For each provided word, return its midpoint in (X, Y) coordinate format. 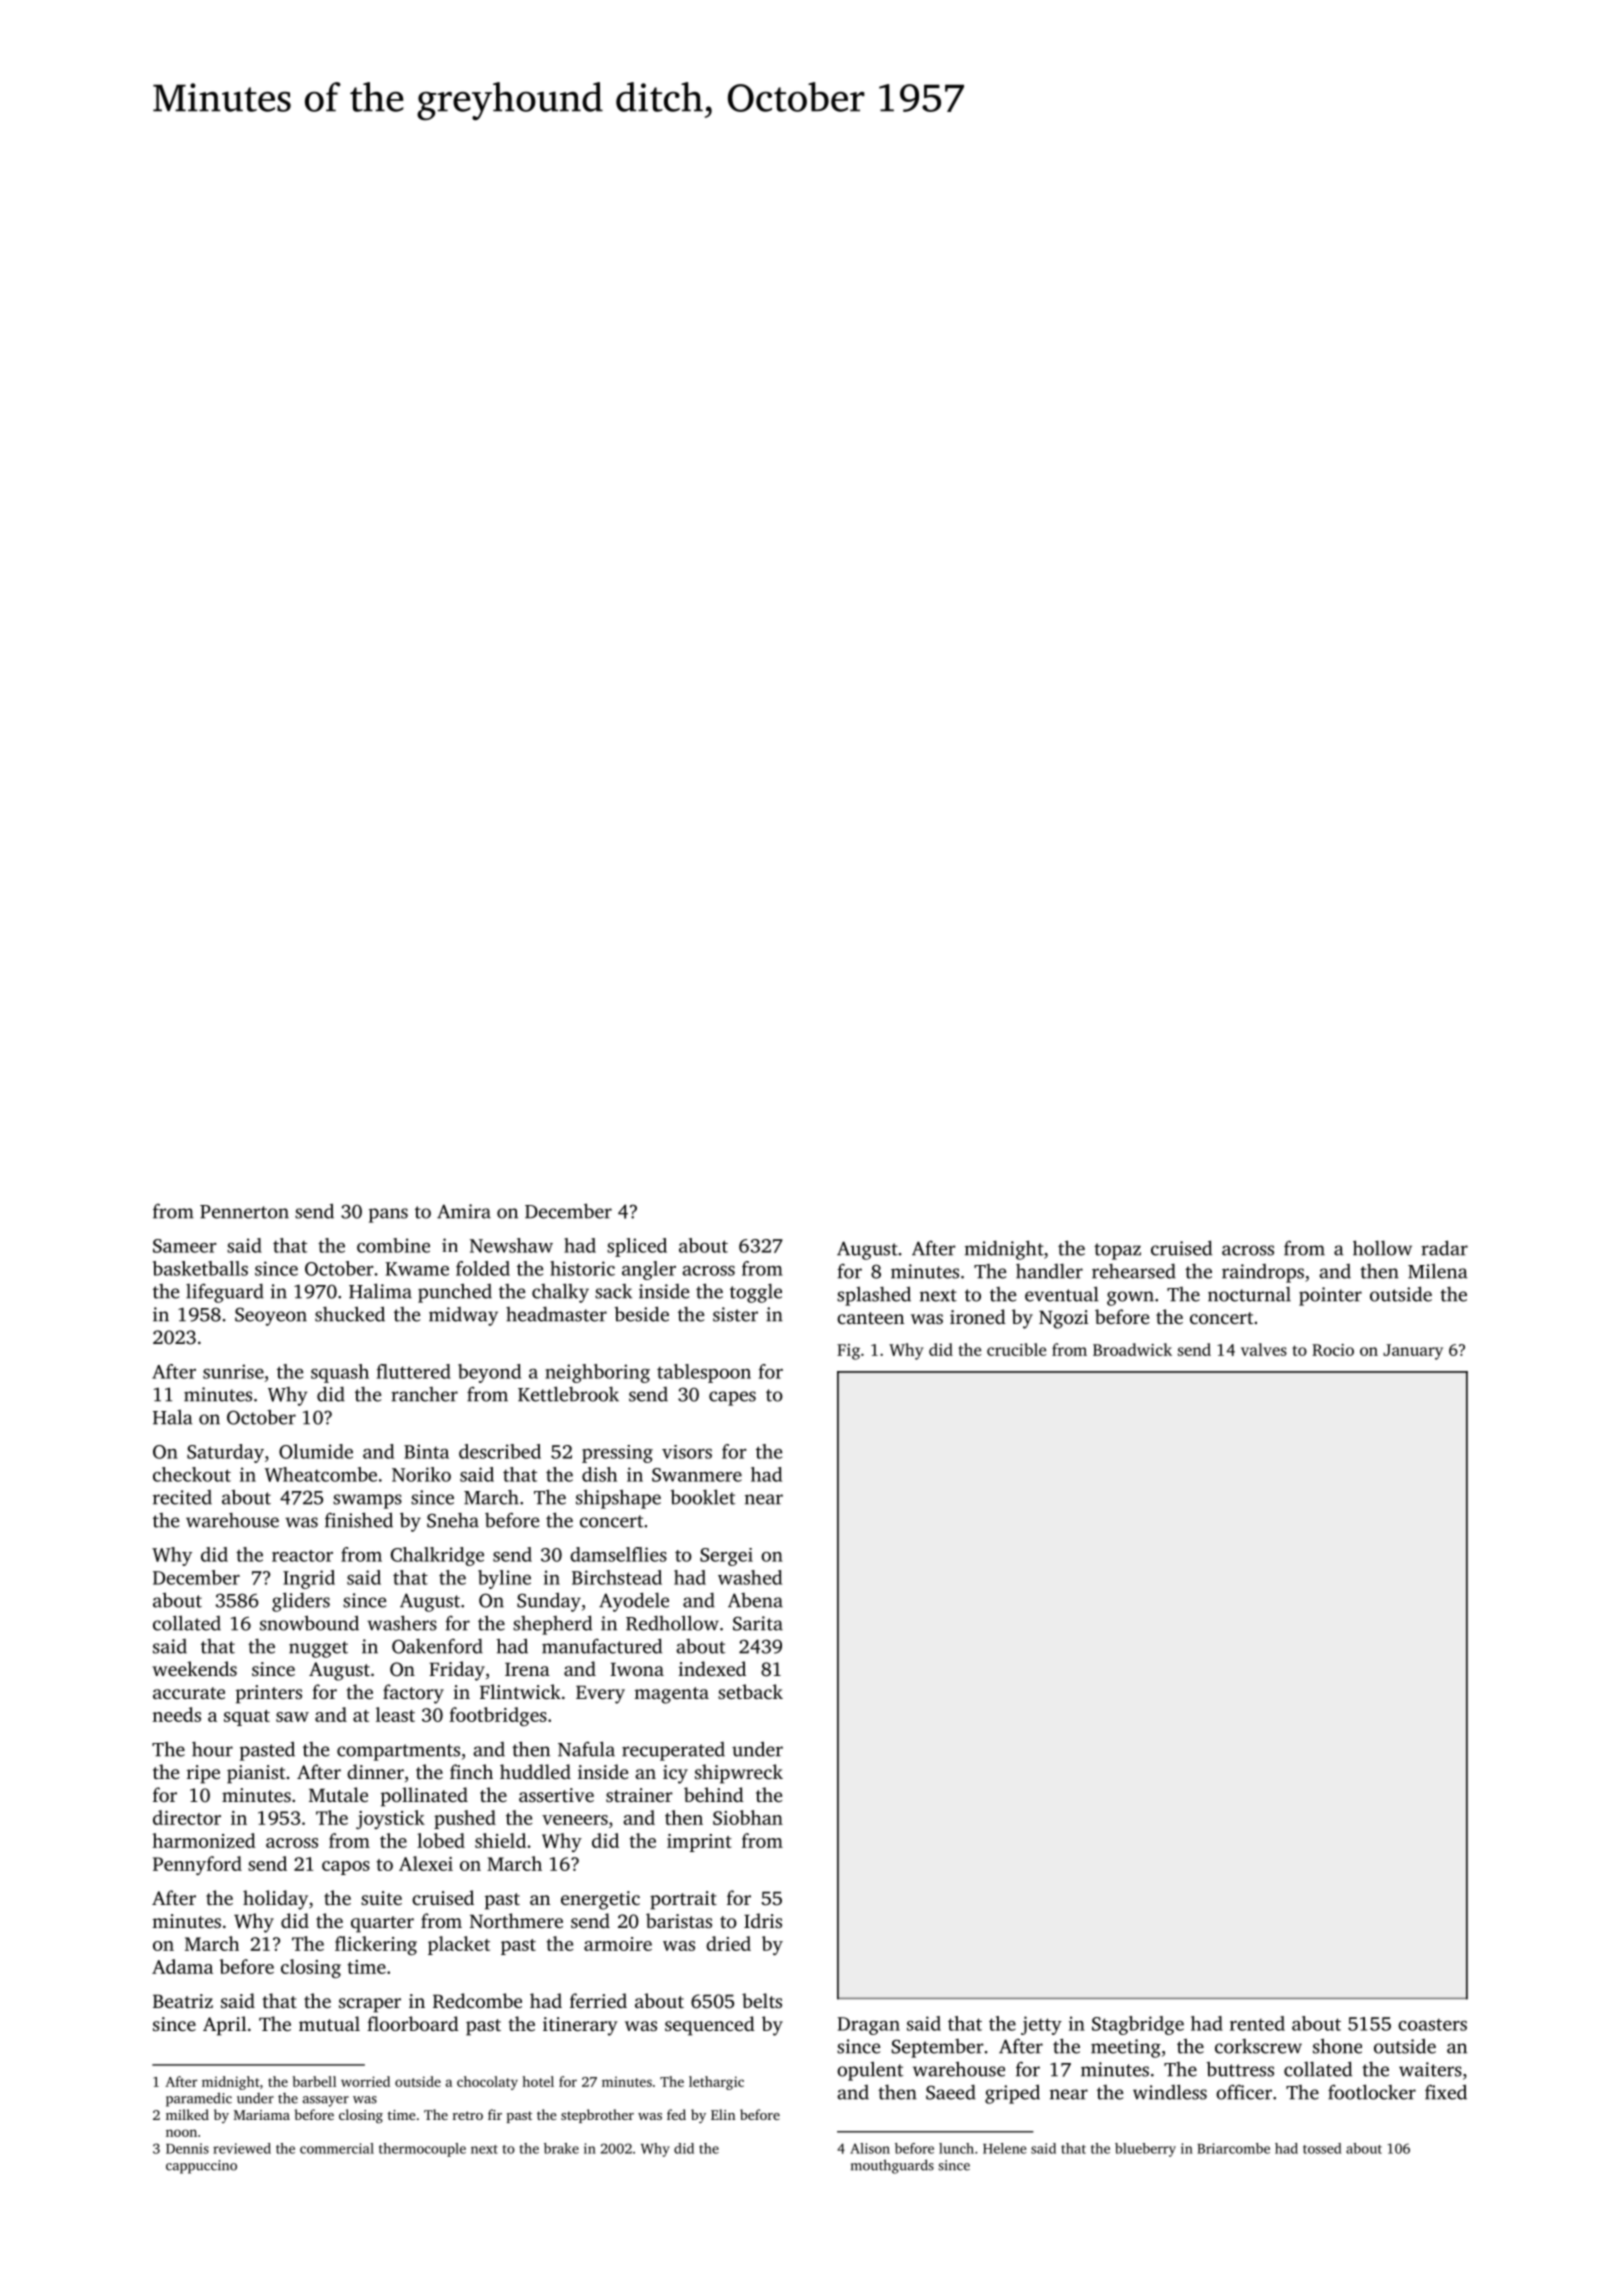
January (1413, 1352)
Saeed (951, 2092)
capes (732, 1398)
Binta (426, 1451)
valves (1264, 1349)
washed (750, 1577)
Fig (848, 1352)
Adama (182, 1966)
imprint (699, 1843)
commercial (337, 2148)
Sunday (549, 1602)
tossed (1322, 2148)
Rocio (1333, 1350)
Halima (380, 1291)
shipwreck (739, 1774)
